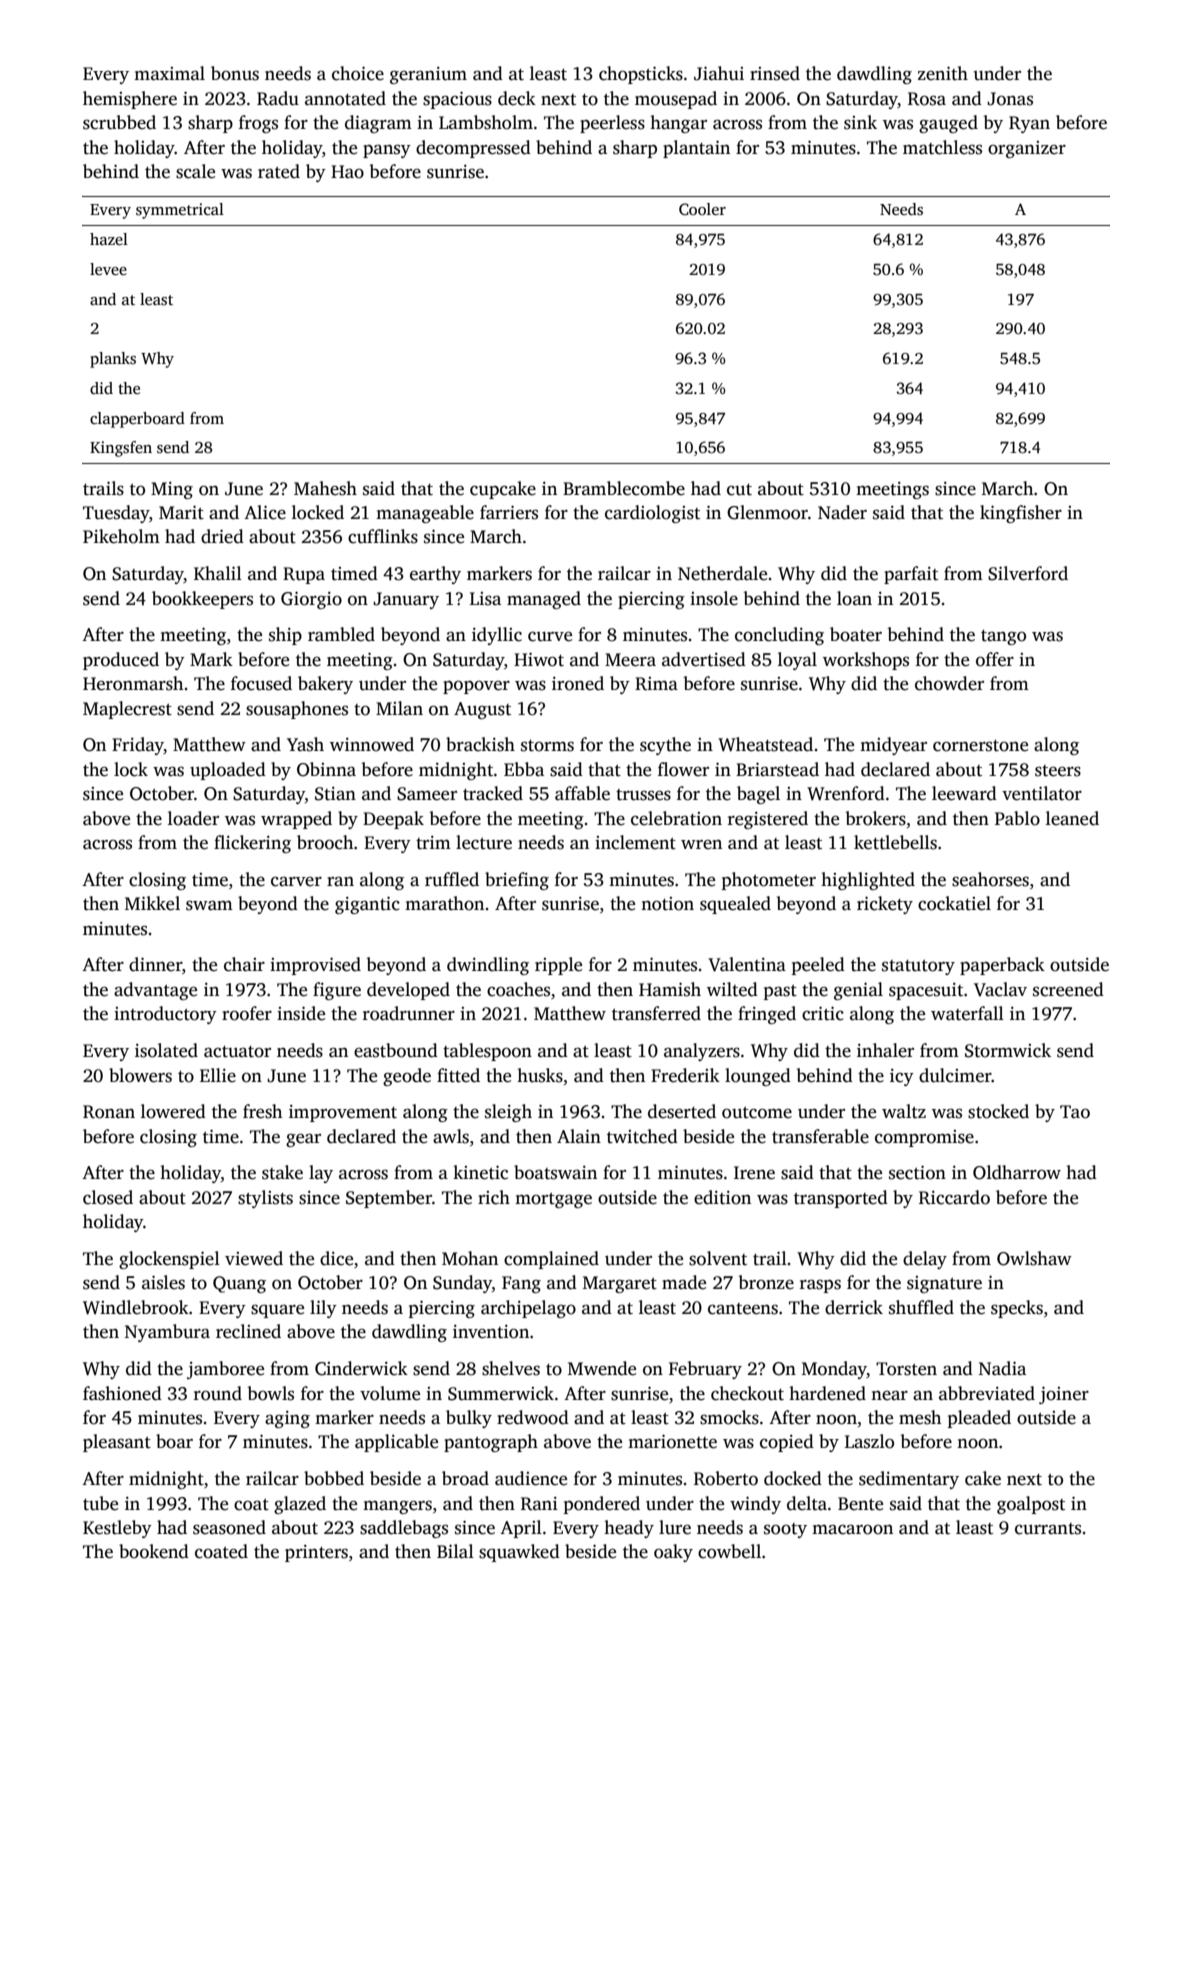  I want to click on symmetrical, so click(180, 211).
